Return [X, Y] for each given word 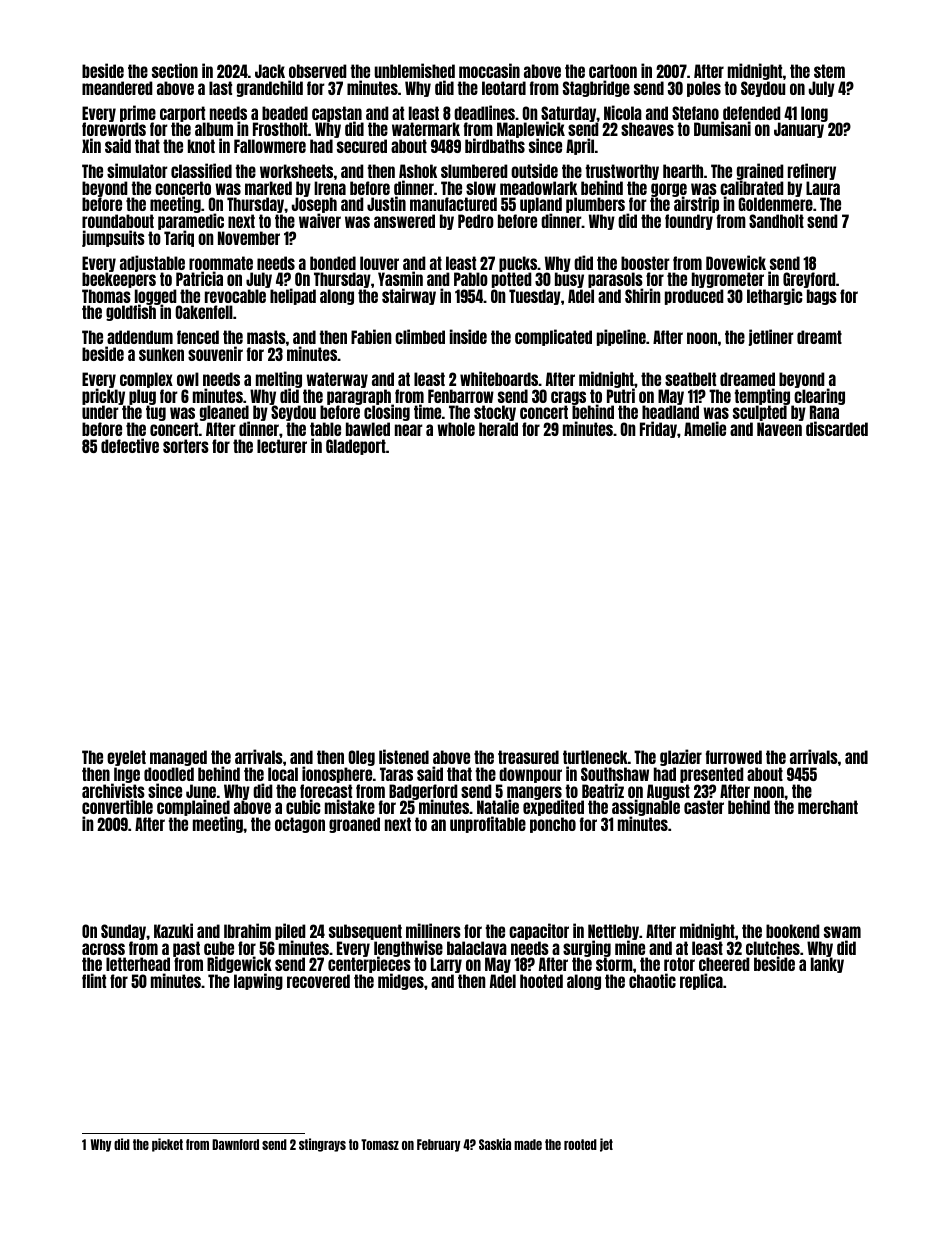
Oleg [360, 759]
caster [704, 807]
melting [279, 380]
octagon [300, 825]
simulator [137, 170]
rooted [580, 1144]
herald [498, 429]
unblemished [415, 70]
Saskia [495, 1144]
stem [829, 71]
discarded [837, 429]
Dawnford [235, 1144]
